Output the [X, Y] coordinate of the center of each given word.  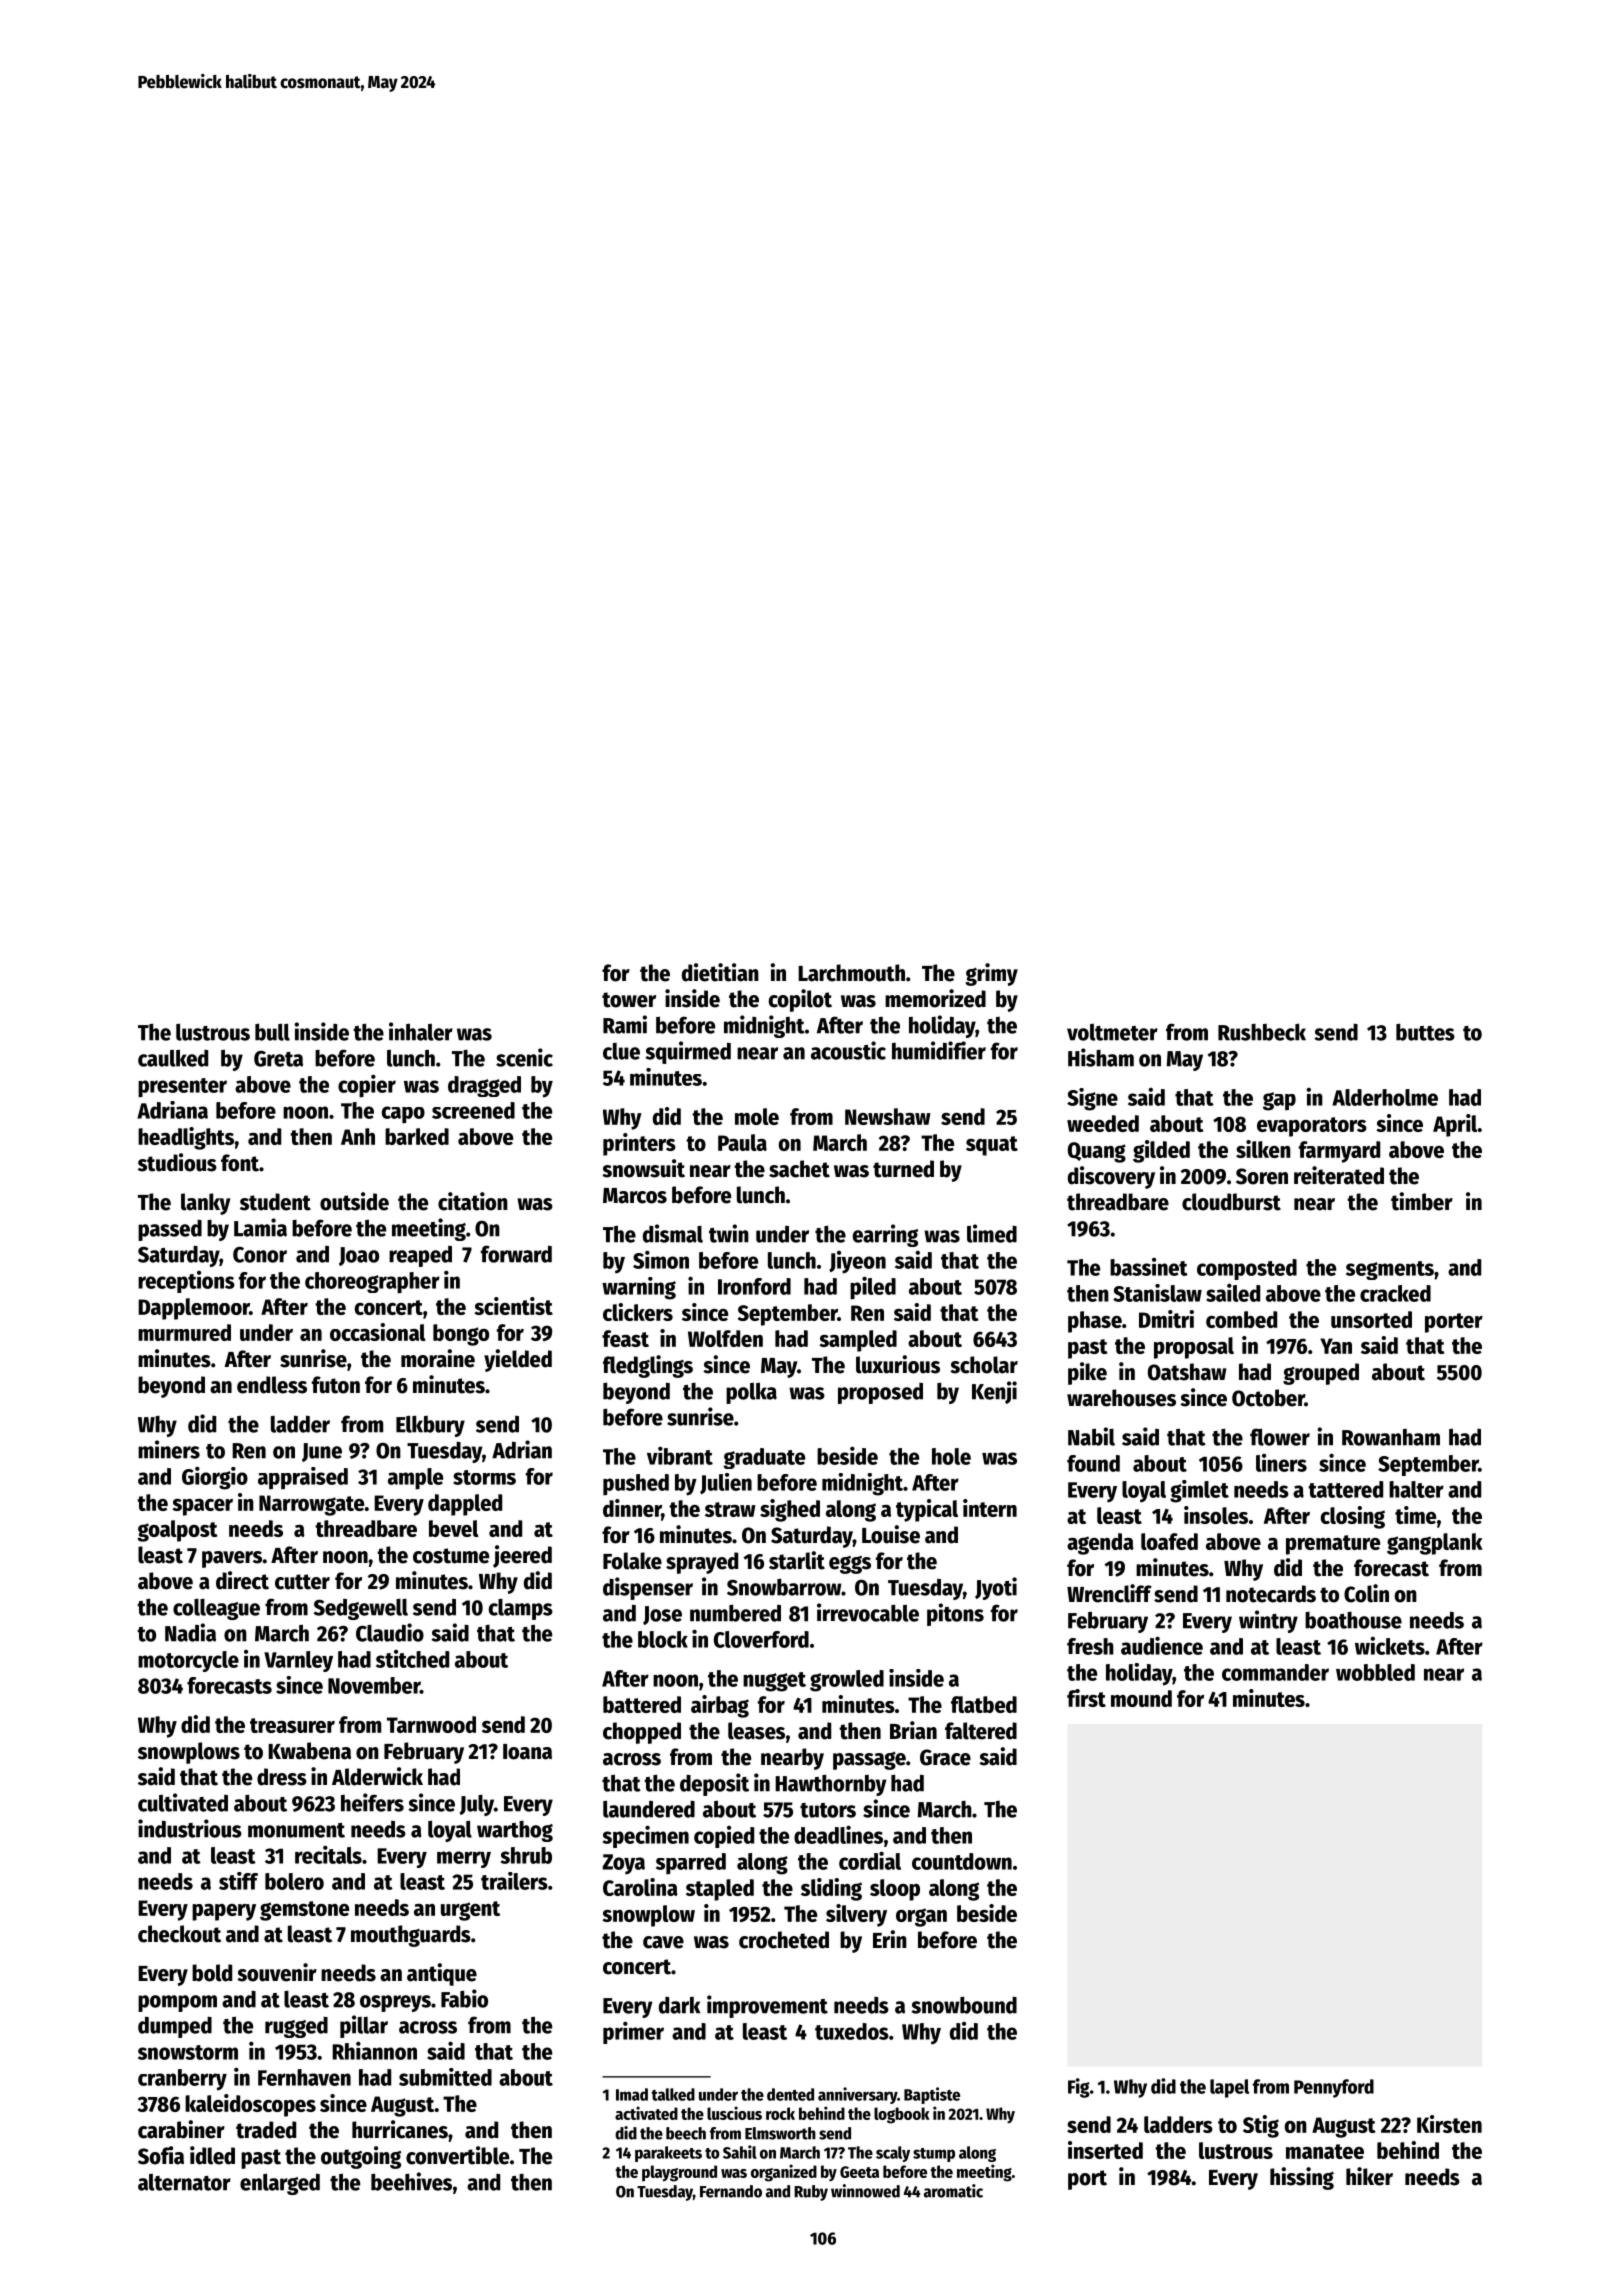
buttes [1425, 1032]
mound [1141, 1698]
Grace [945, 1757]
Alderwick [377, 1776]
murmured [184, 1332]
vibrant [680, 1455]
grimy [991, 974]
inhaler [421, 1031]
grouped [1321, 1374]
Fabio [464, 1998]
